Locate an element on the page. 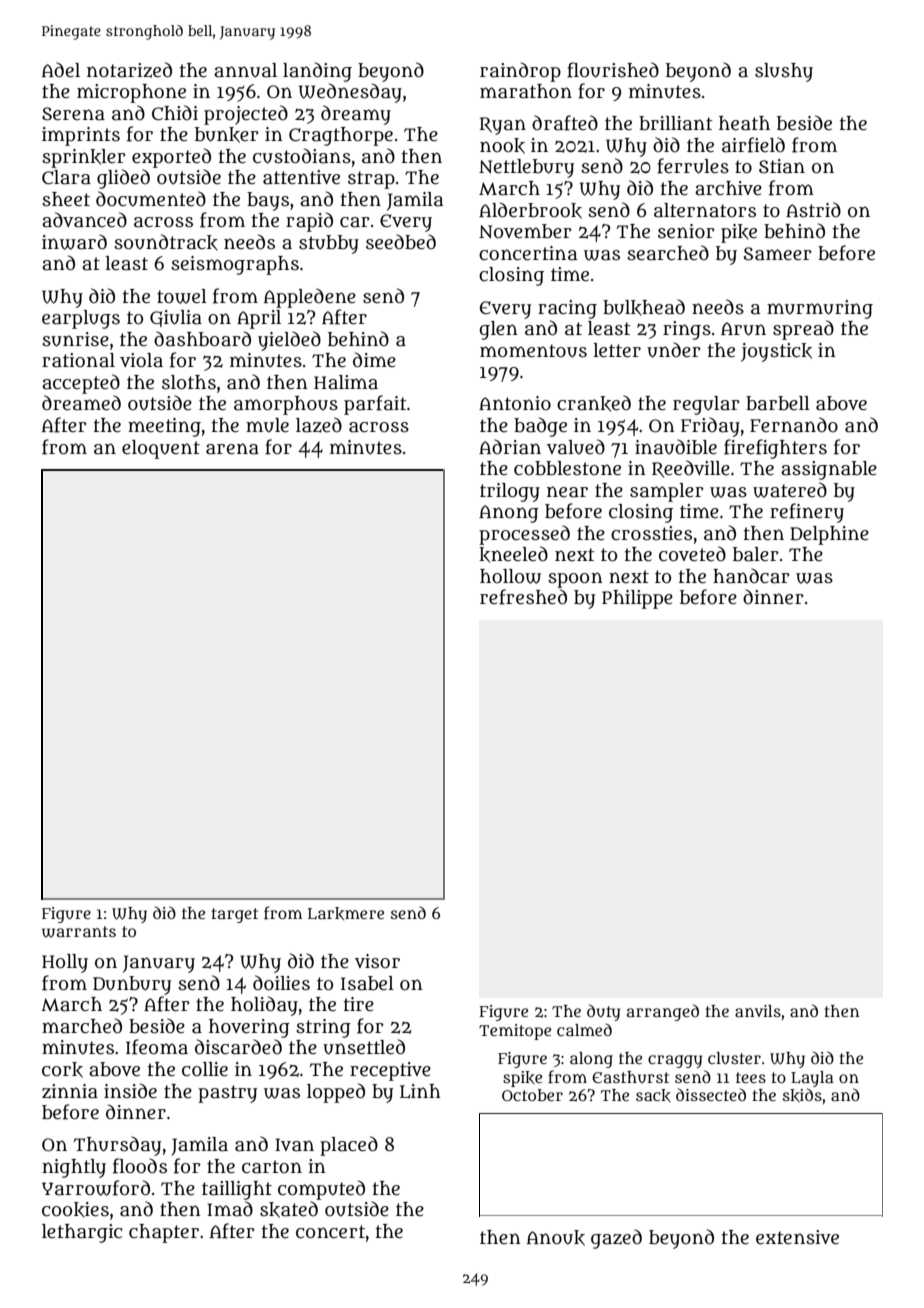 The height and width of the image is (1308, 924). dreamed is located at coordinates (81, 403).
